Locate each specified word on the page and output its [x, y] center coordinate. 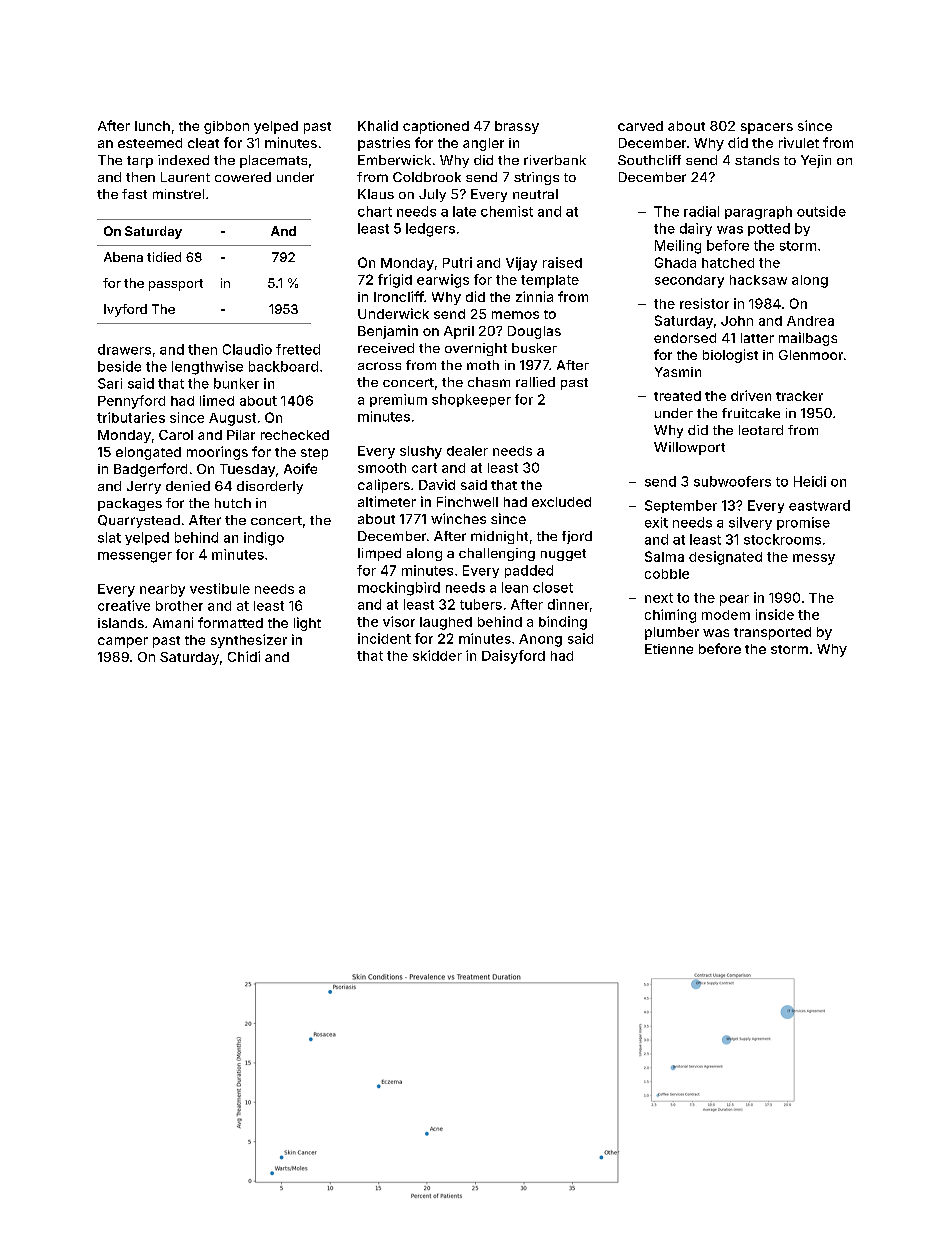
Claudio [247, 349]
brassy [517, 127]
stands [757, 160]
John [737, 321]
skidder [437, 655]
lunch [152, 126]
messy [814, 559]
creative [124, 605]
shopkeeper [471, 400]
